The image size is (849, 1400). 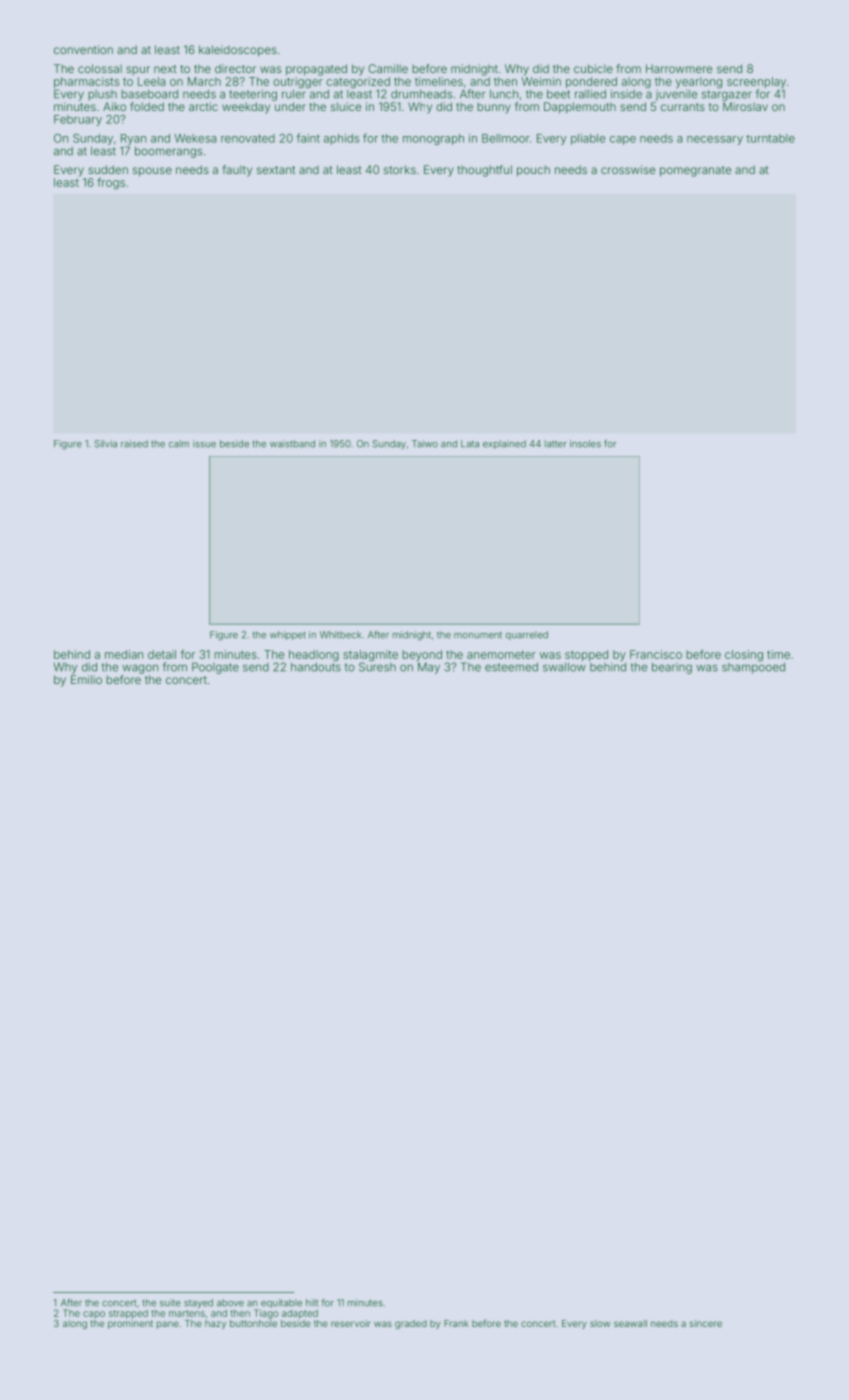 What do you see at coordinates (456, 1323) in the image?
I see `Frank` at bounding box center [456, 1323].
